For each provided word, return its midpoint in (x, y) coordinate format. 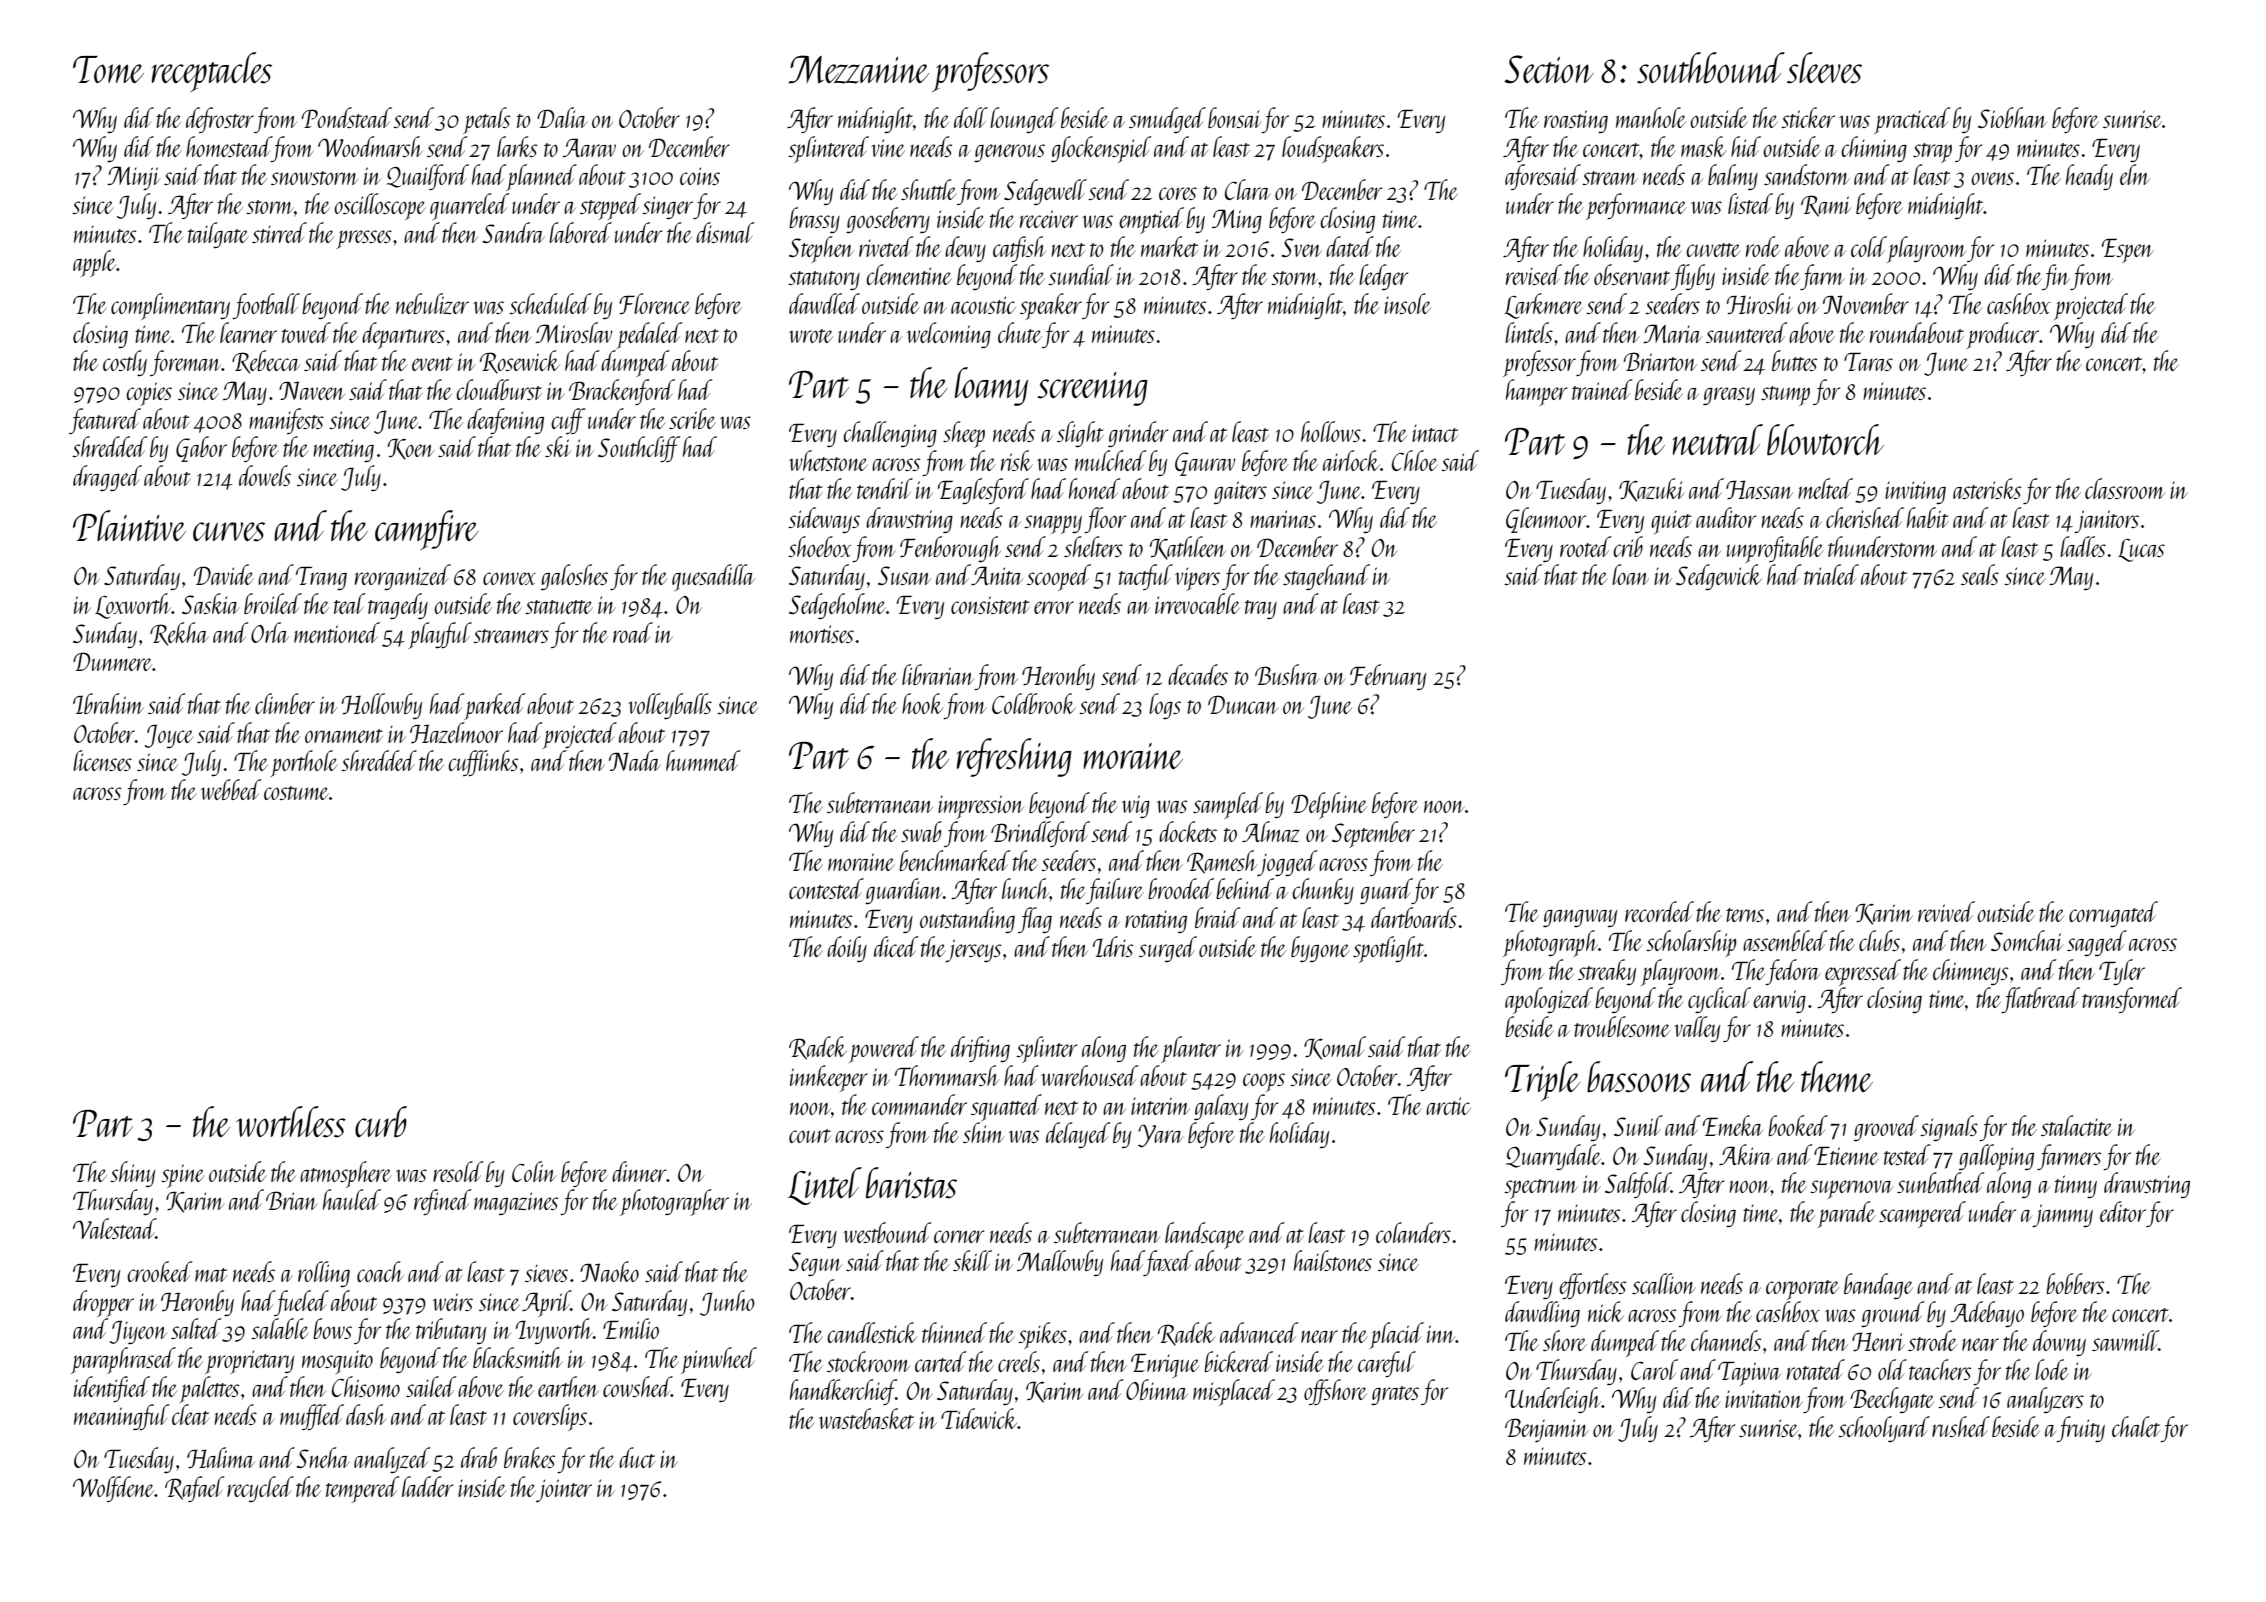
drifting (980, 1049)
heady (2089, 177)
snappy (1053, 524)
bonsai (1235, 117)
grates (1395, 1395)
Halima (221, 1457)
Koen (411, 449)
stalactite (2077, 1125)
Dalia (562, 117)
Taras (1868, 361)
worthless (291, 1122)
